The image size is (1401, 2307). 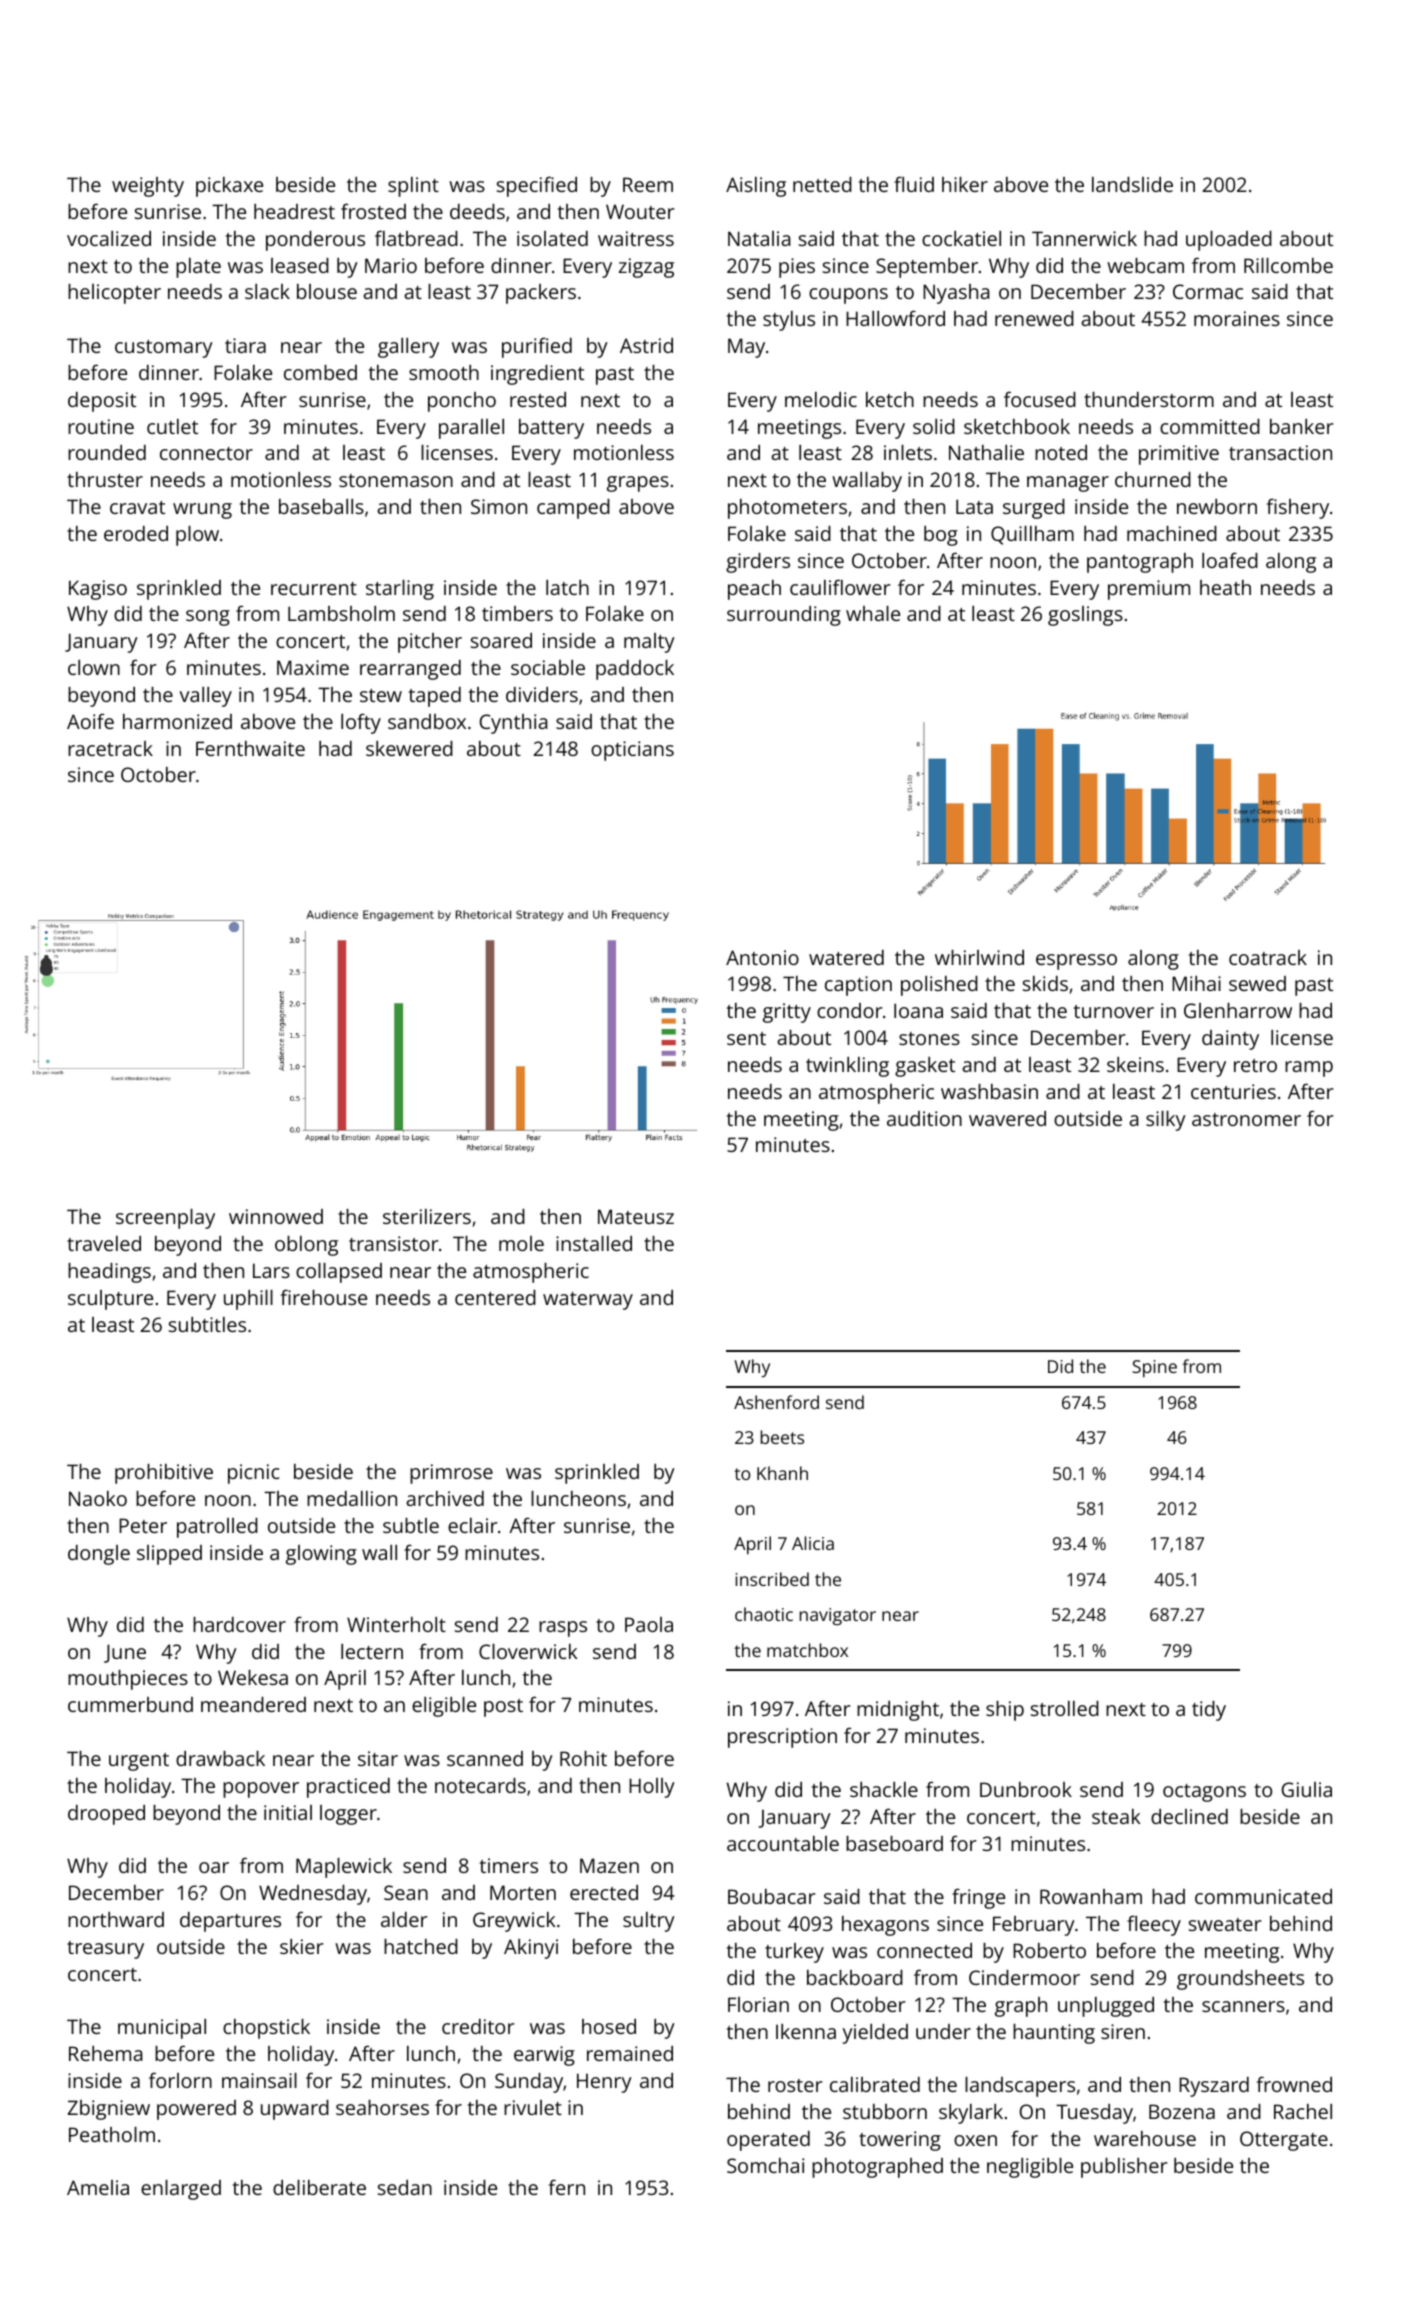 I want to click on transaction, so click(x=1280, y=452).
